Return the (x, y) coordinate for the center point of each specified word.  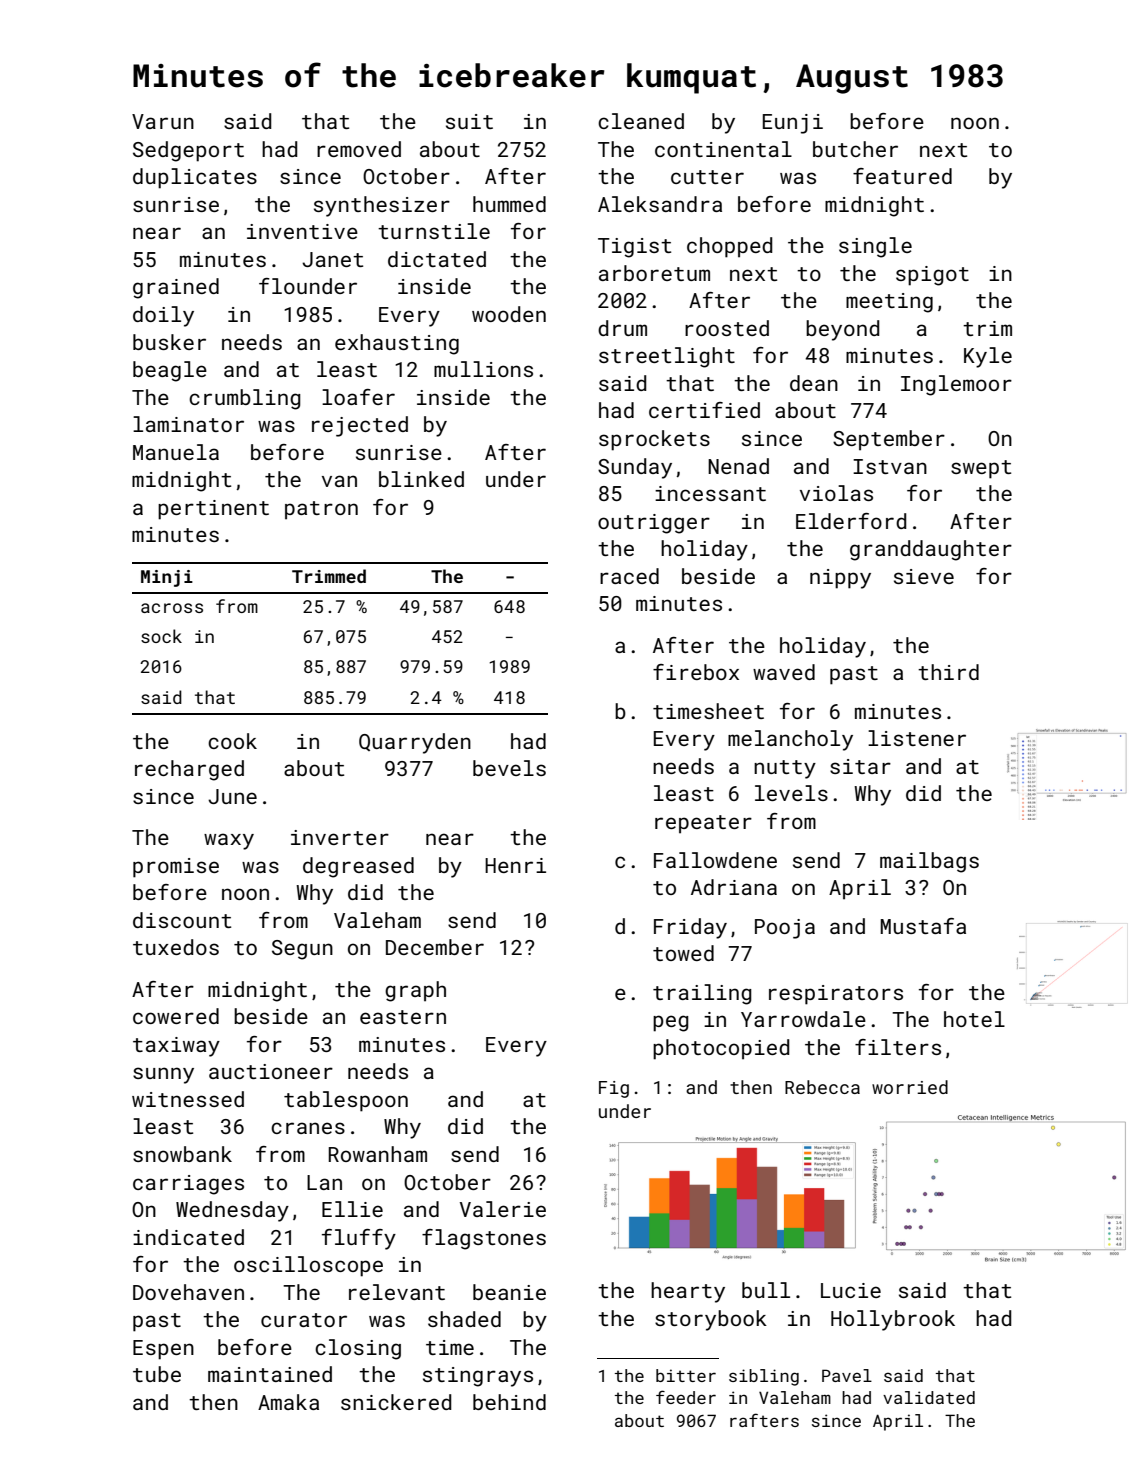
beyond (842, 330)
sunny (163, 1075)
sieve (924, 576)
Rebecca (822, 1087)
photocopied (721, 1049)
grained (176, 288)
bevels (509, 768)
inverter (340, 837)
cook (232, 741)
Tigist (634, 248)
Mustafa (923, 926)
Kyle (988, 357)
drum (622, 328)
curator (304, 1320)
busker (169, 342)
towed (683, 953)
